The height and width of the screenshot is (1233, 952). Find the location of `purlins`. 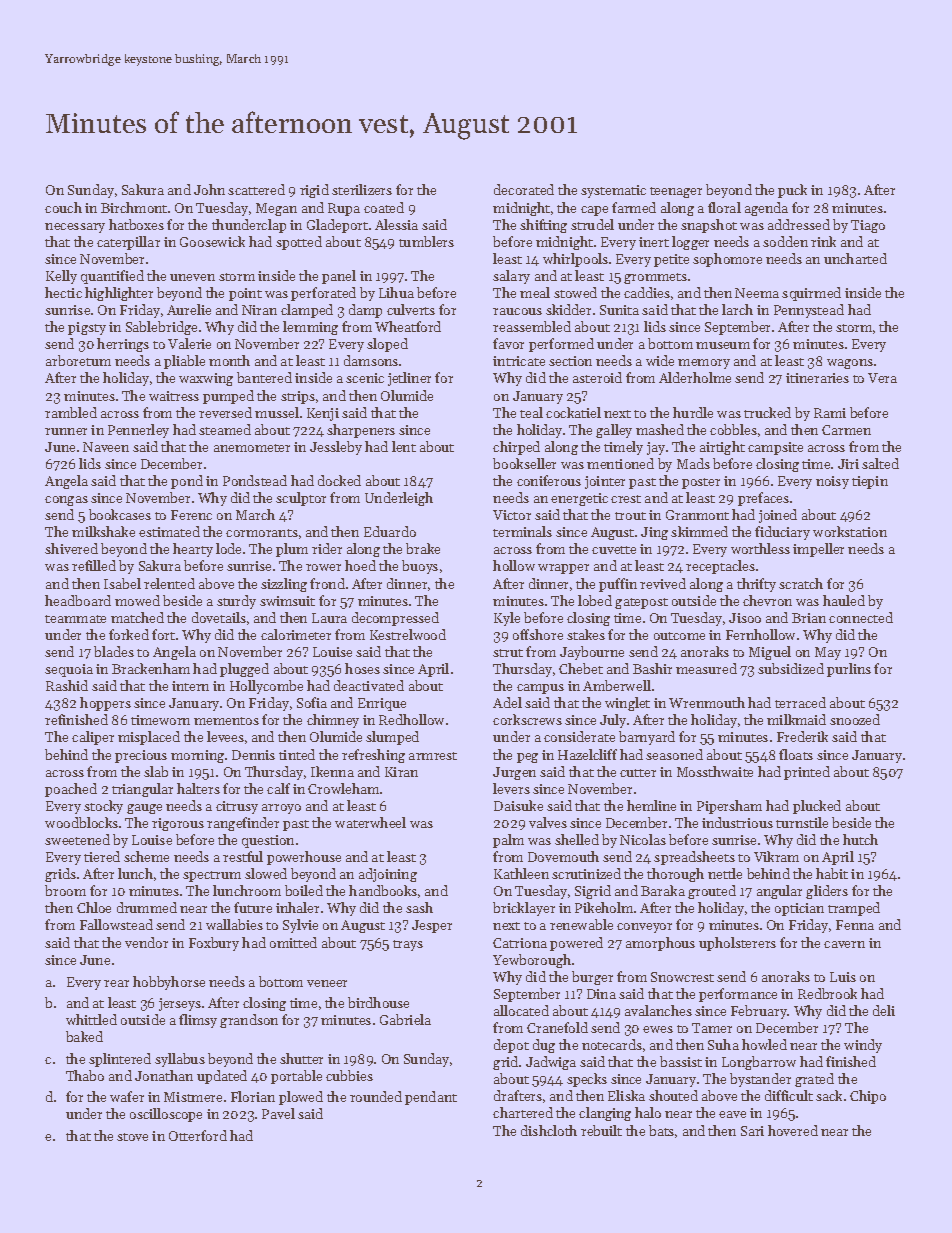

purlins is located at coordinates (849, 670).
